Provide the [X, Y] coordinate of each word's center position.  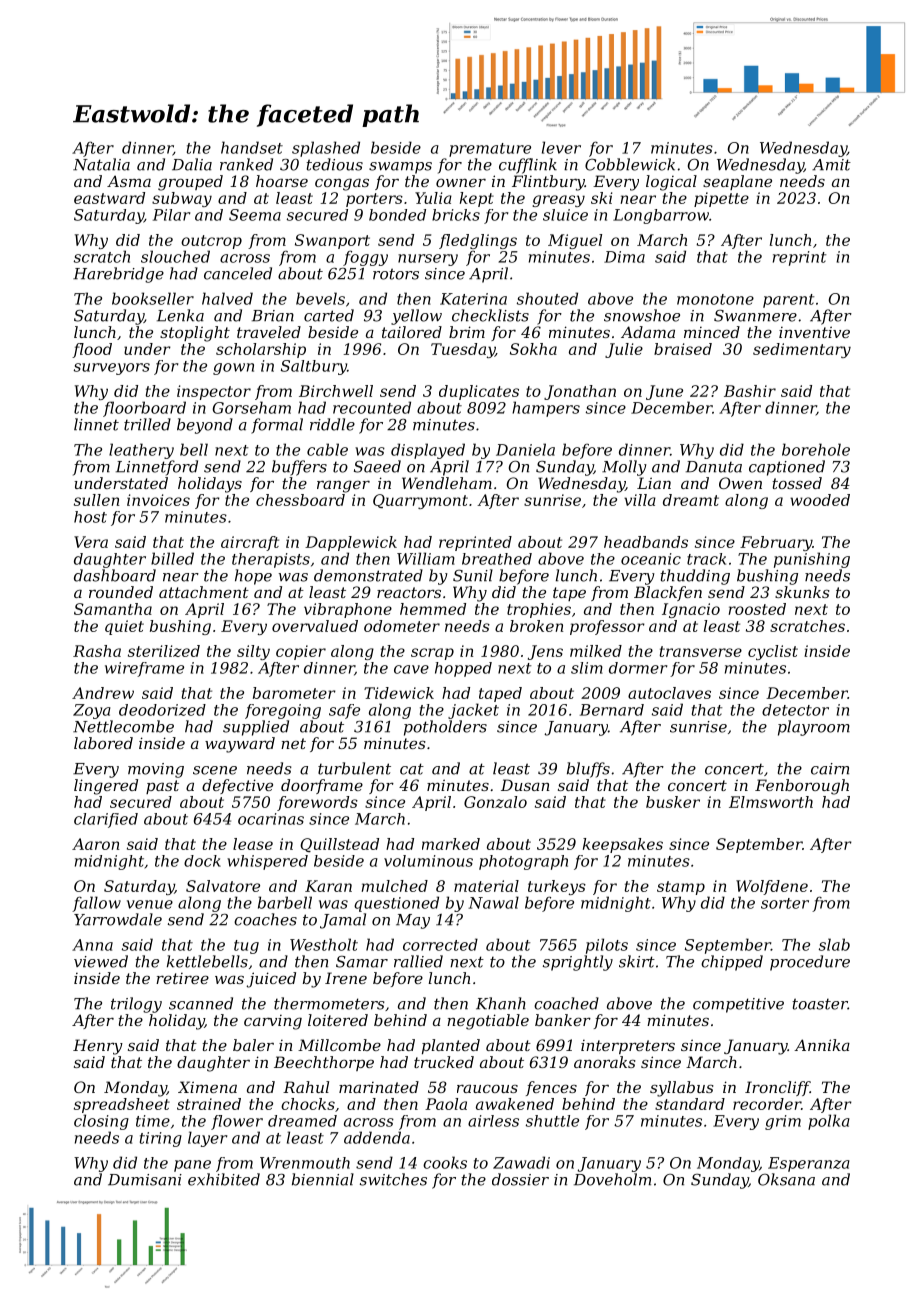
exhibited [224, 1179]
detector [795, 710]
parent [789, 301]
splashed [326, 149]
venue [150, 904]
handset [252, 147]
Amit [831, 165]
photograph [523, 862]
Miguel [575, 241]
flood [92, 350]
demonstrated [368, 575]
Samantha [113, 609]
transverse [701, 651]
